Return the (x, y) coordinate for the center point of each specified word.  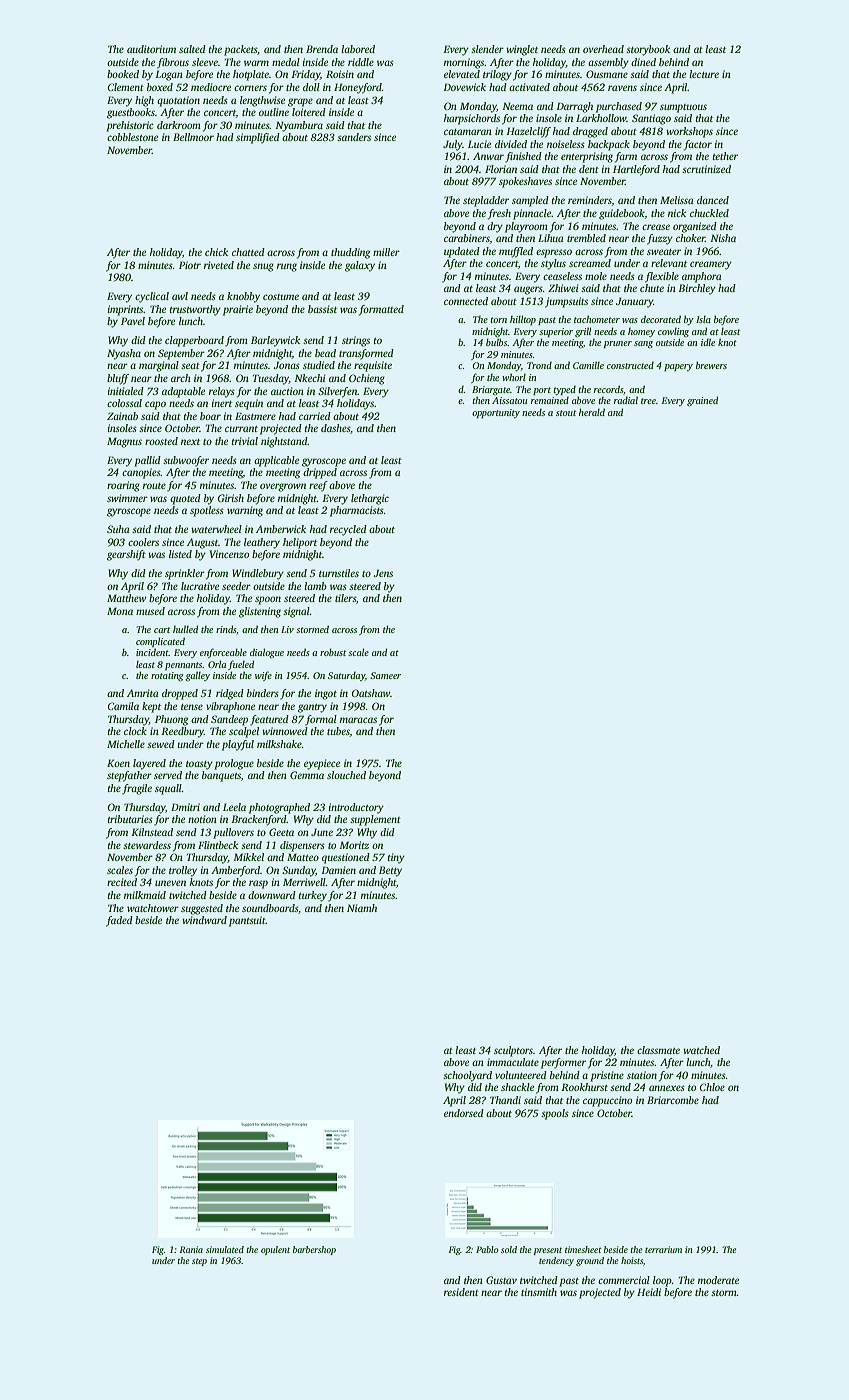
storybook (648, 50)
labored (358, 49)
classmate (658, 1050)
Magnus (124, 442)
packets (240, 50)
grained (702, 401)
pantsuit (247, 921)
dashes (335, 428)
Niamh (362, 908)
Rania (191, 1249)
